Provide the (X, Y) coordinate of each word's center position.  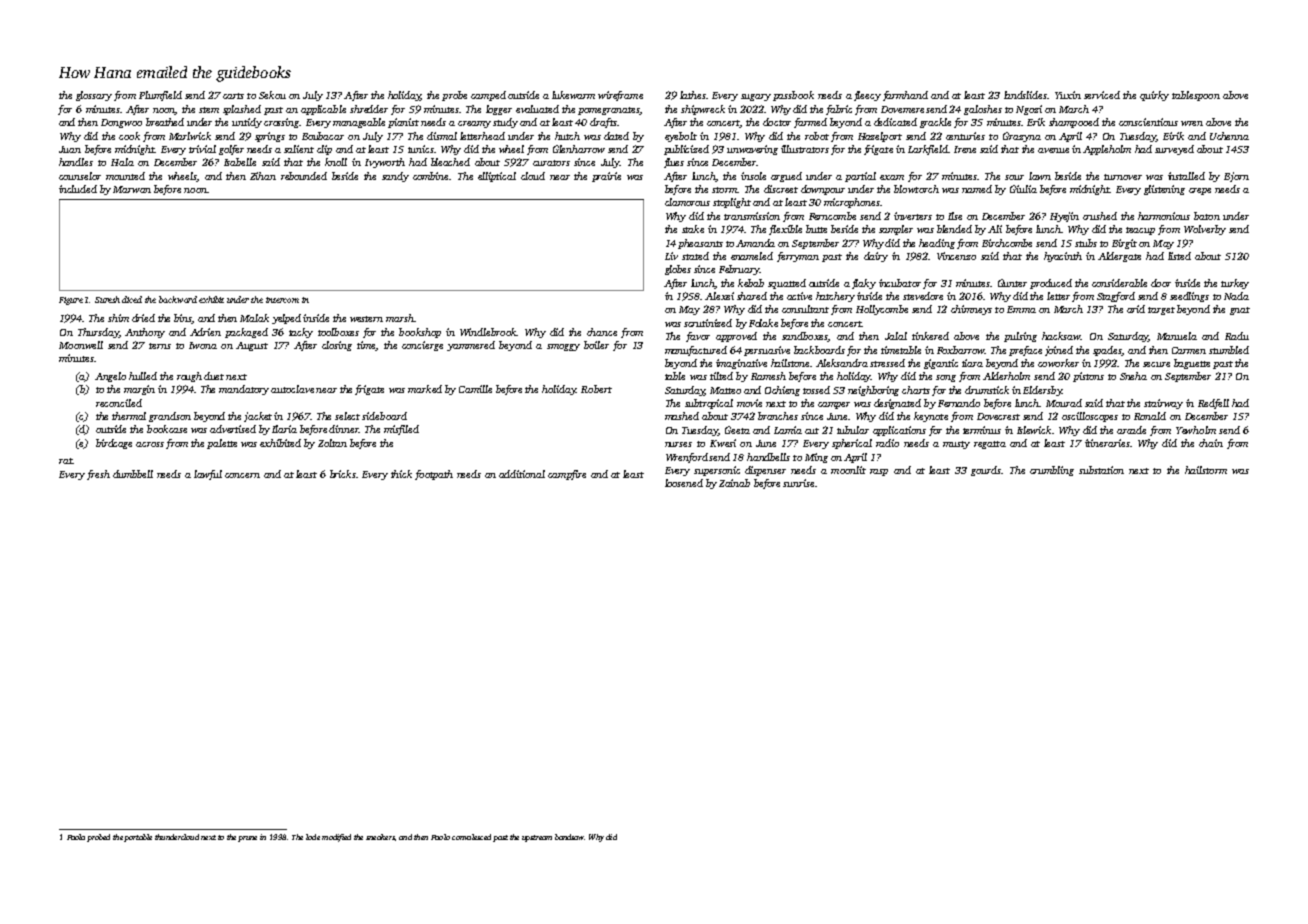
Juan (70, 149)
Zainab (734, 483)
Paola (76, 837)
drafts (603, 123)
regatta (990, 445)
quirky (1154, 96)
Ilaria (284, 429)
